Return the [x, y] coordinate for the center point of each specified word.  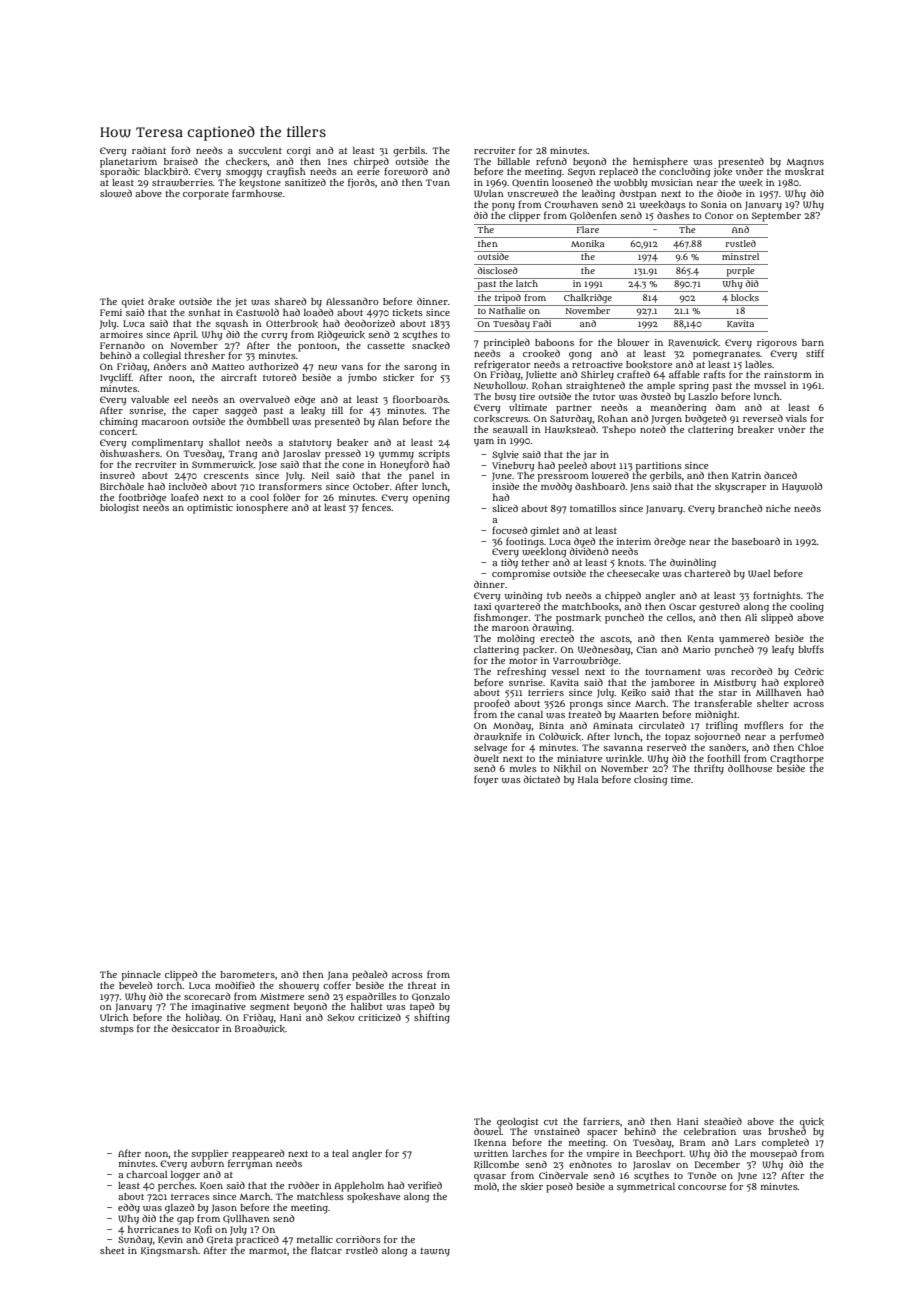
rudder [303, 1185]
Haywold [802, 488]
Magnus [805, 163]
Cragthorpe [797, 759]
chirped [371, 162]
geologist [518, 1123]
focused [509, 530]
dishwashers [130, 453]
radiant [149, 150]
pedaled [369, 975]
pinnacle [141, 976]
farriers [601, 1121]
